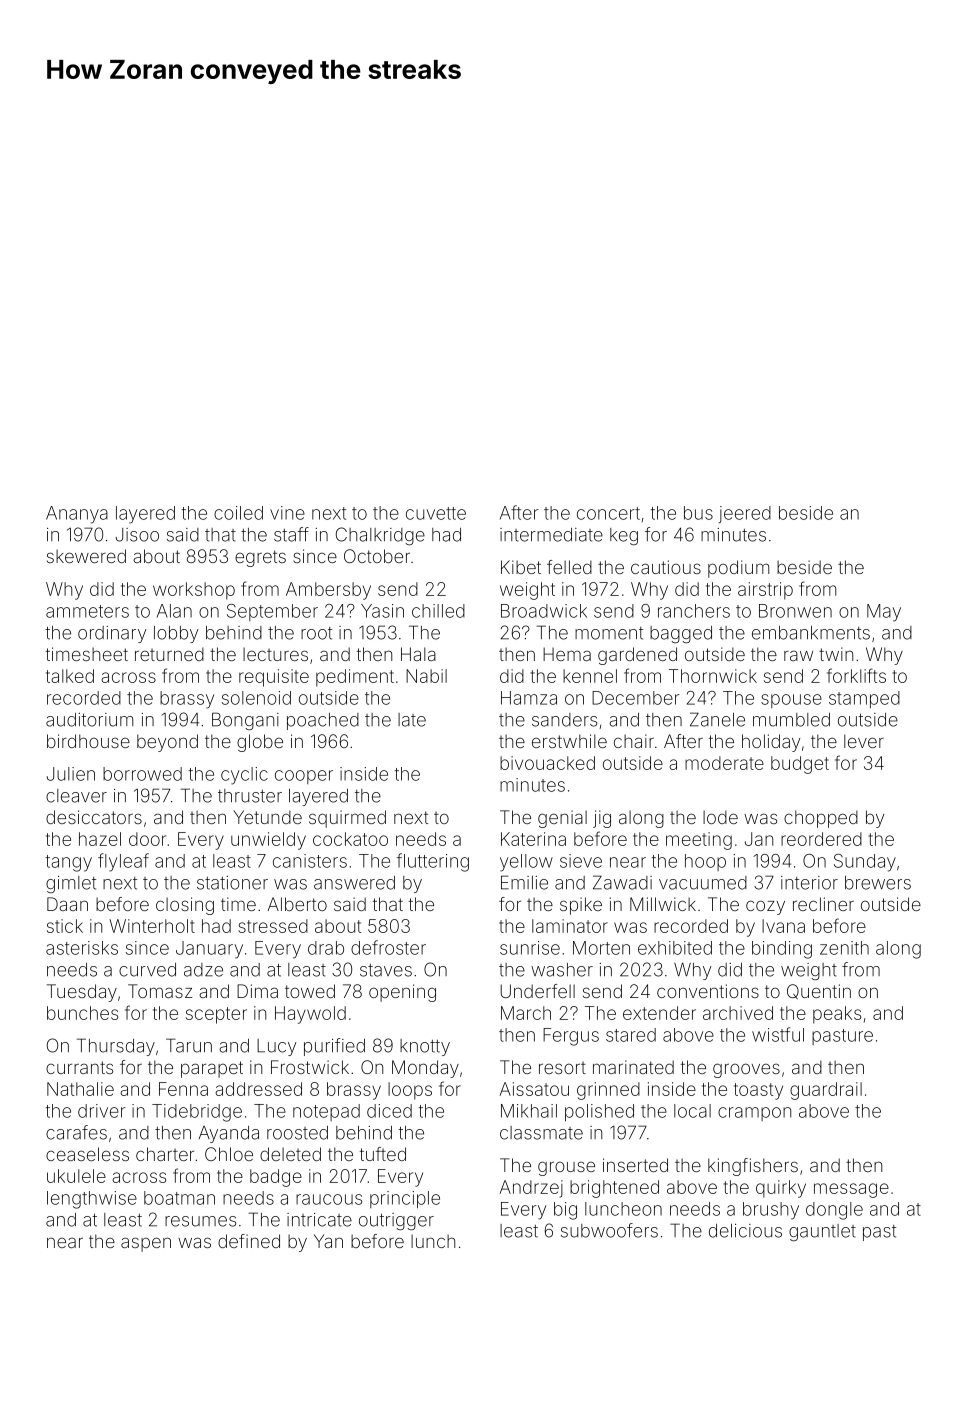  Describe the element at coordinates (666, 567) in the page. I see `cautious` at that location.
